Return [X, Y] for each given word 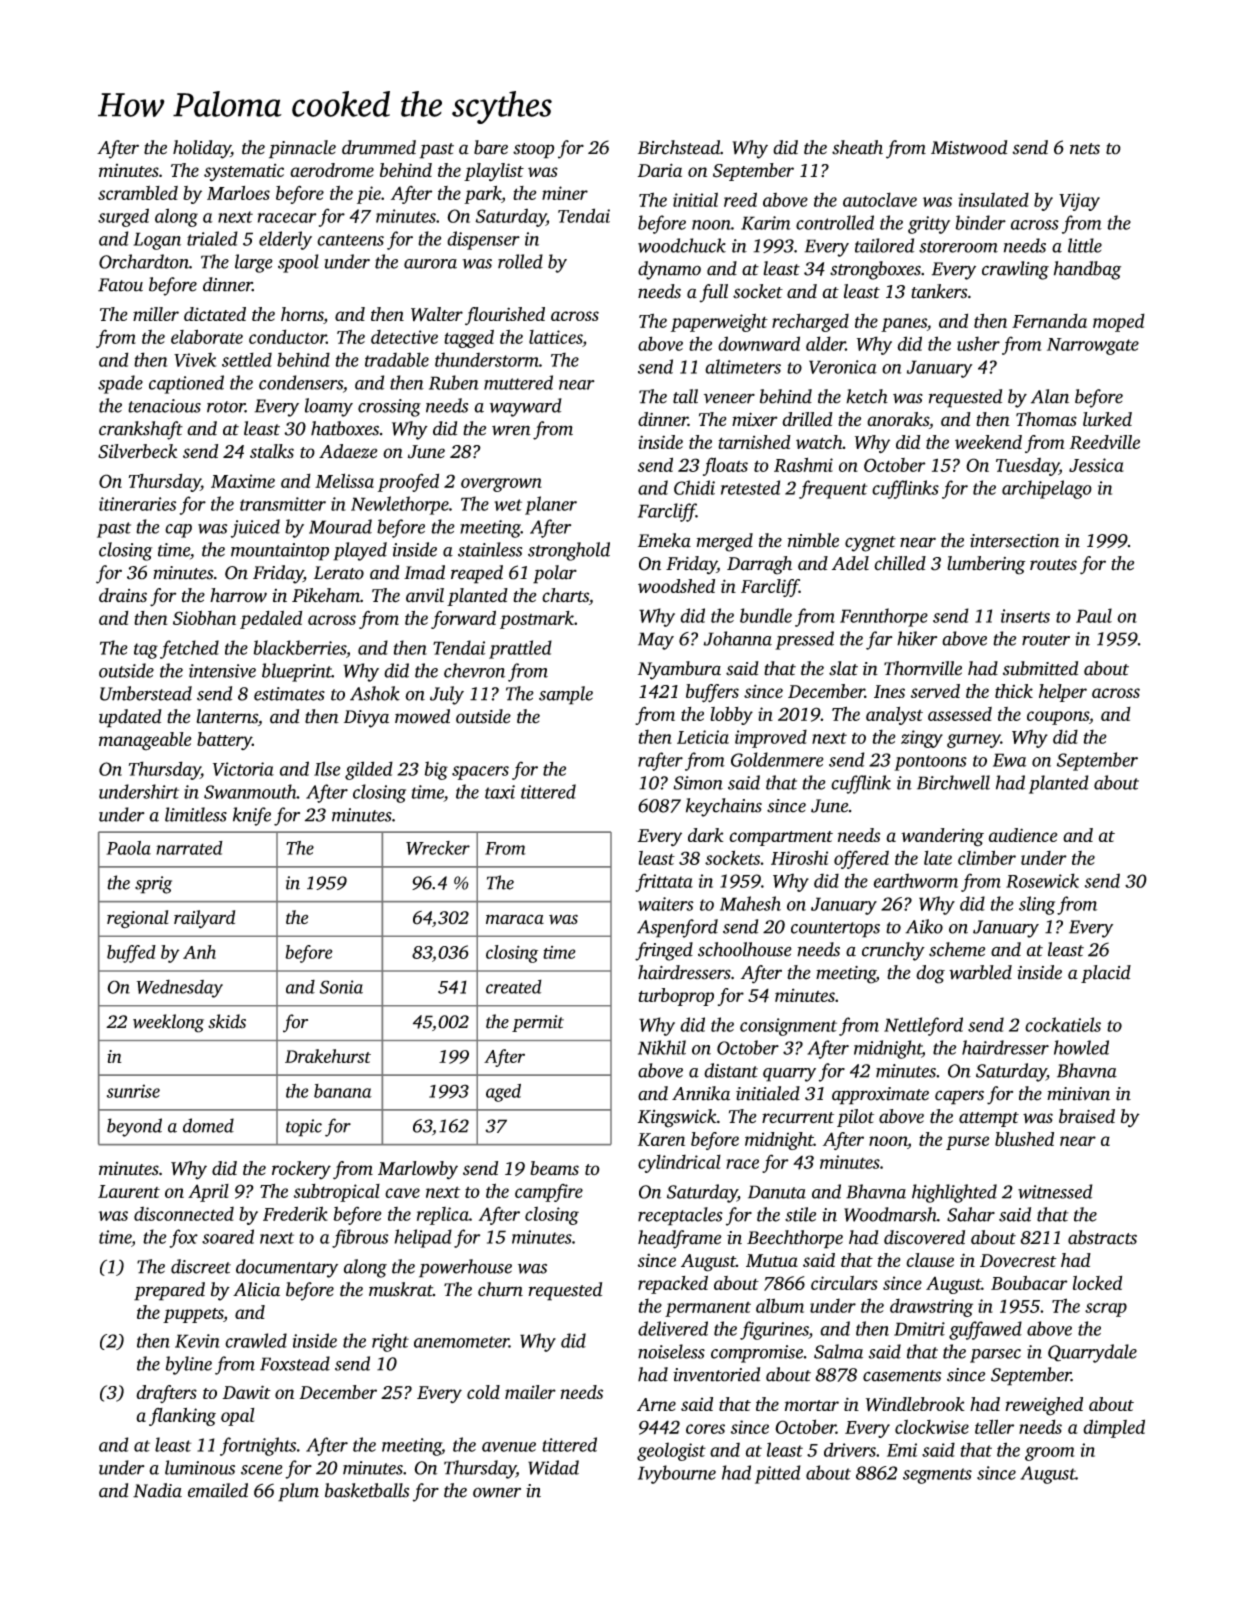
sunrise [133, 1091]
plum [298, 1492]
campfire [549, 1193]
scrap [1106, 1310]
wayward [525, 407]
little [1085, 245]
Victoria [243, 769]
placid [1106, 974]
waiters [666, 904]
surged [123, 217]
